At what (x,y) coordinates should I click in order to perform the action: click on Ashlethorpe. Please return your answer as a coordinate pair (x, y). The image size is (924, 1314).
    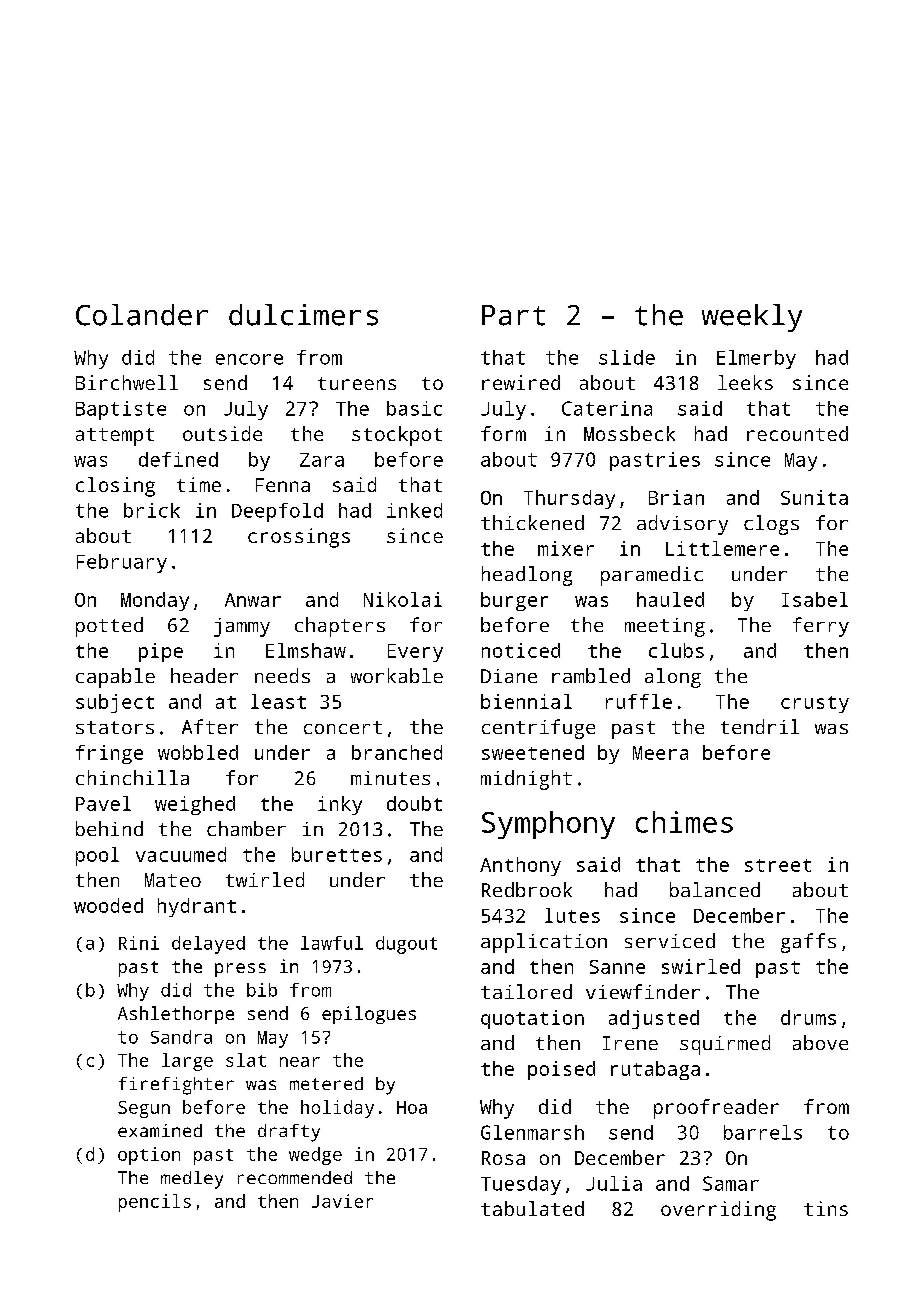
    Looking at the image, I should click on (176, 1015).
